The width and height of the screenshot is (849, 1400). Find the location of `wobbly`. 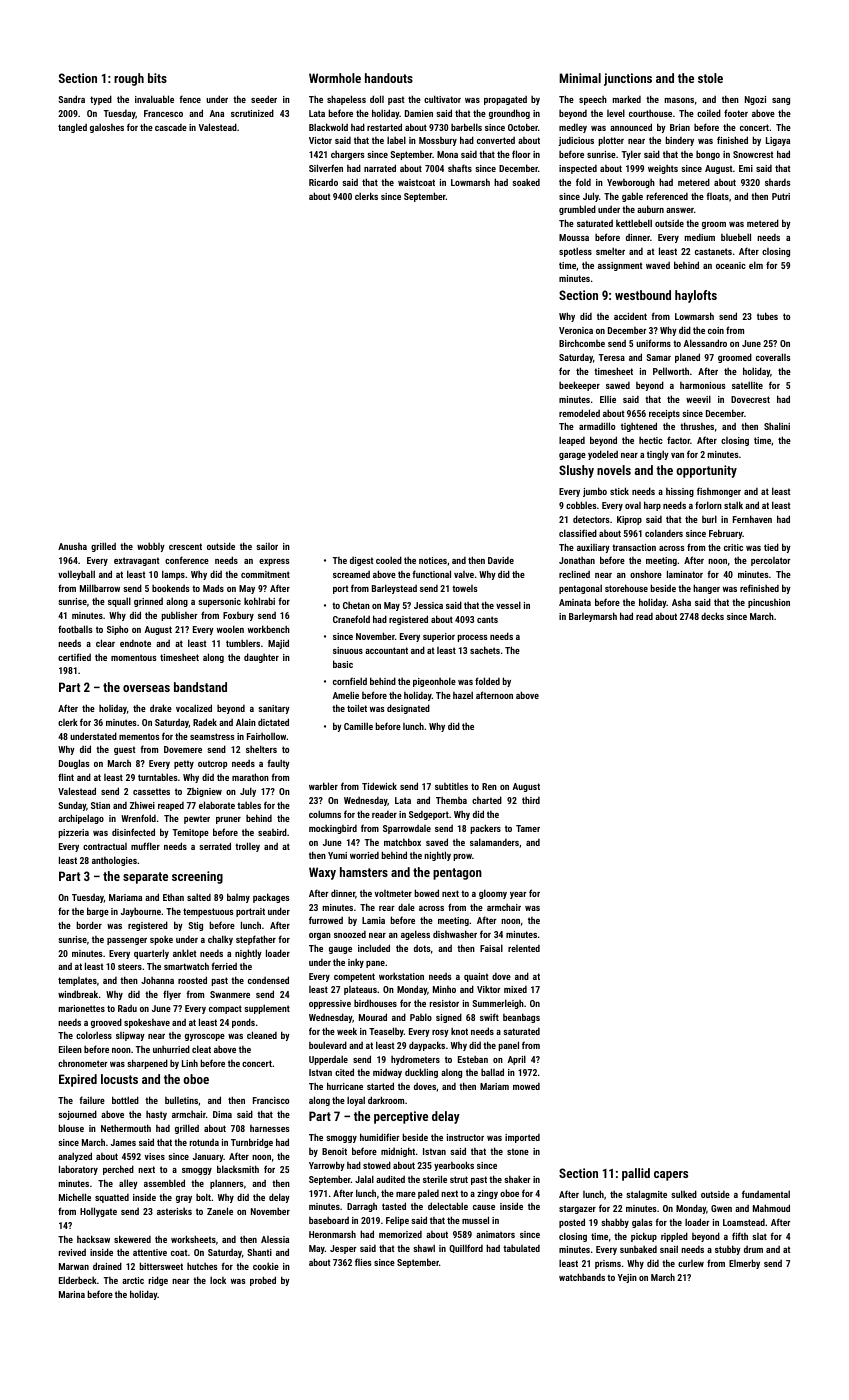

wobbly is located at coordinates (151, 547).
